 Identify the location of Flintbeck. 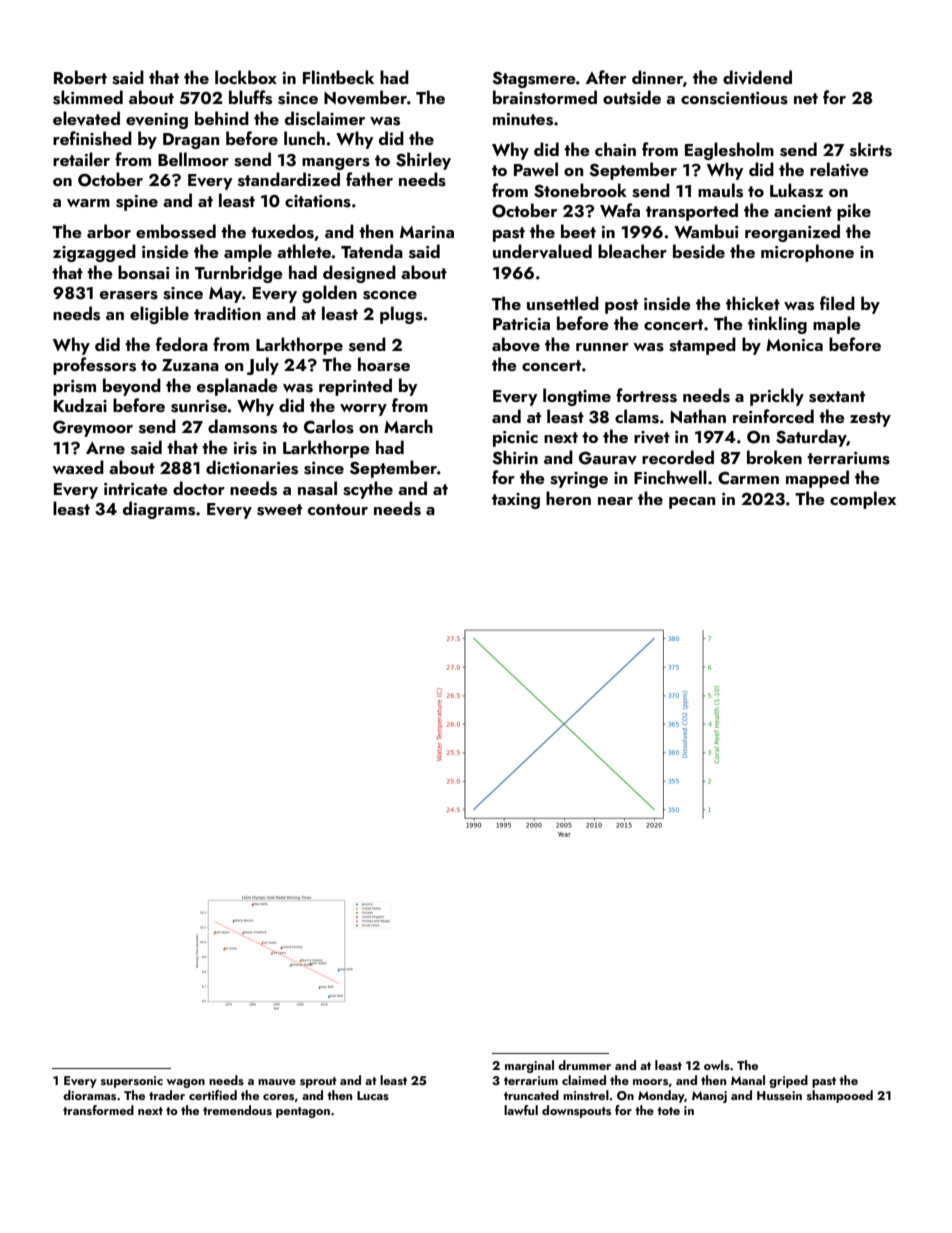
(338, 77).
